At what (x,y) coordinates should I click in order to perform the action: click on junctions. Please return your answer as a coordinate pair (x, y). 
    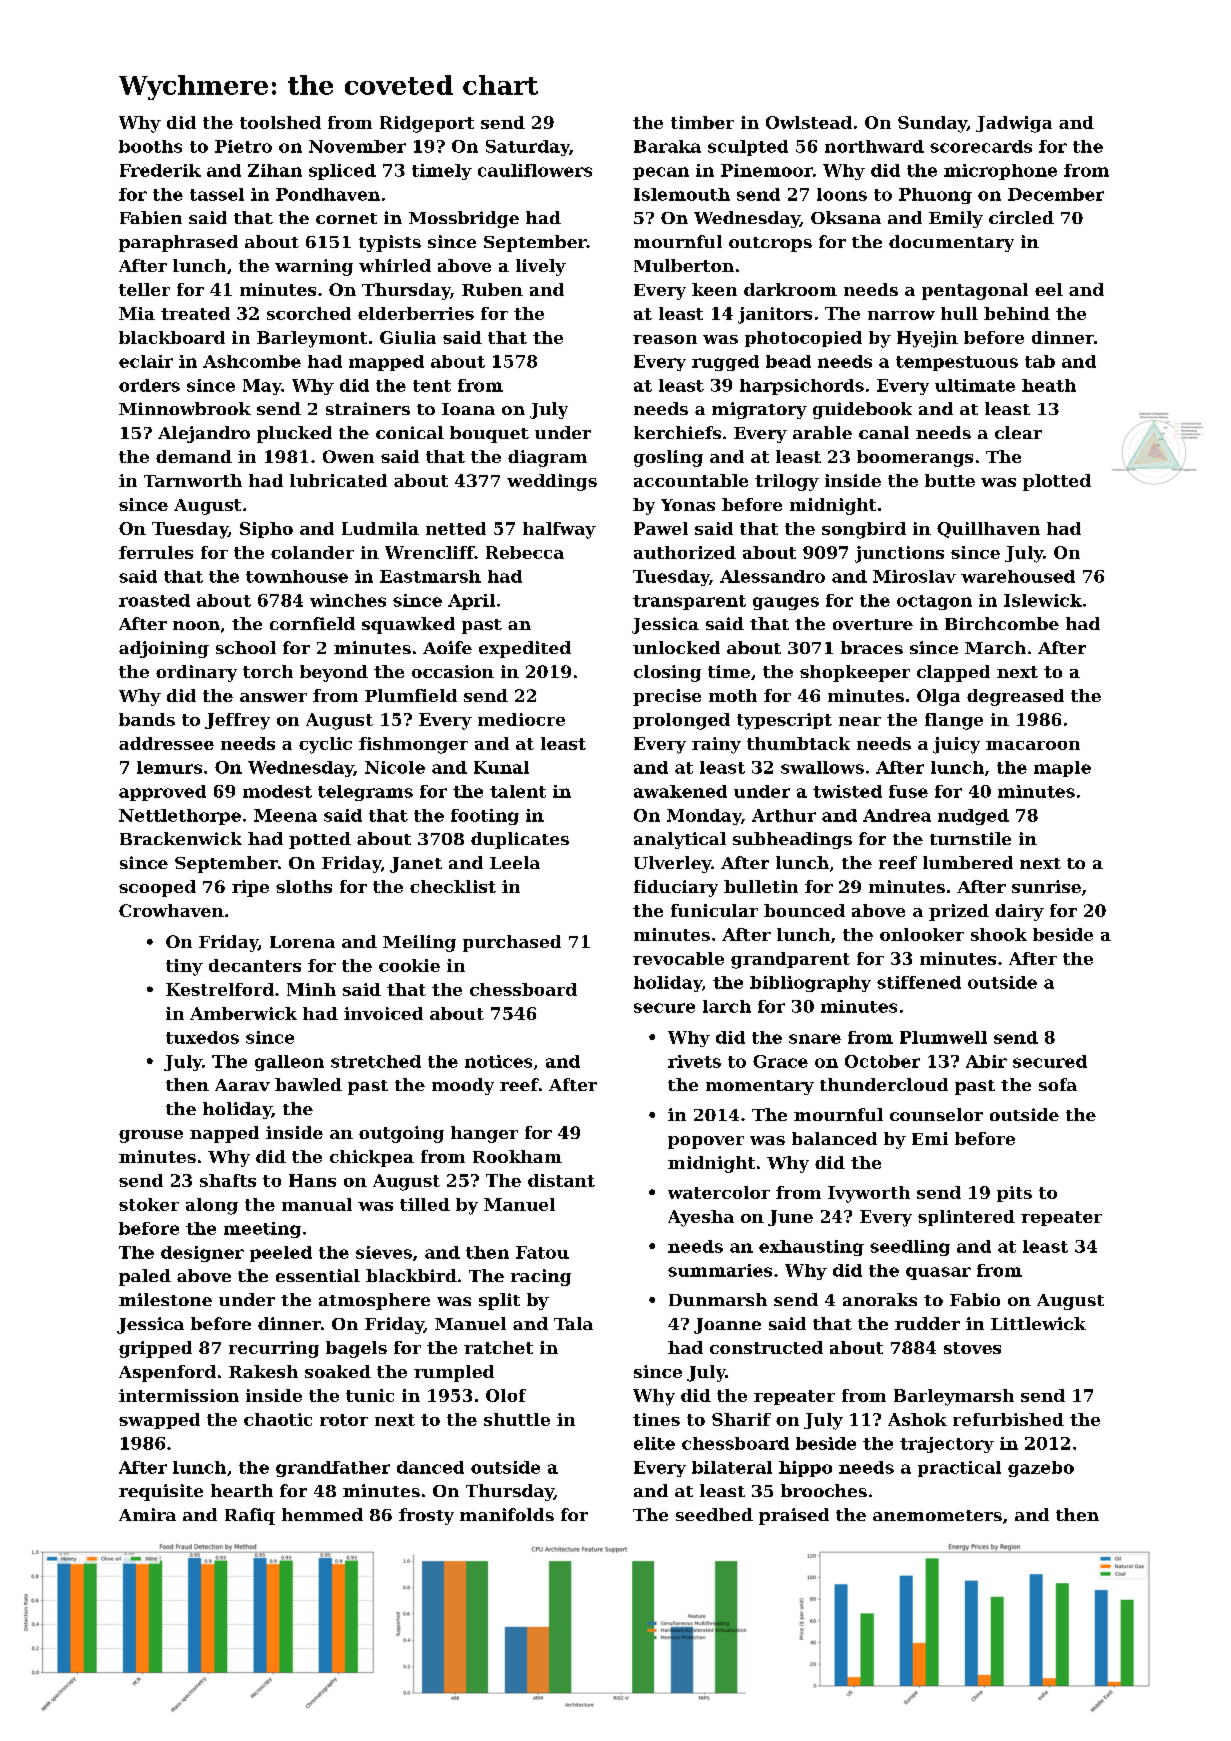
    Looking at the image, I should click on (899, 554).
